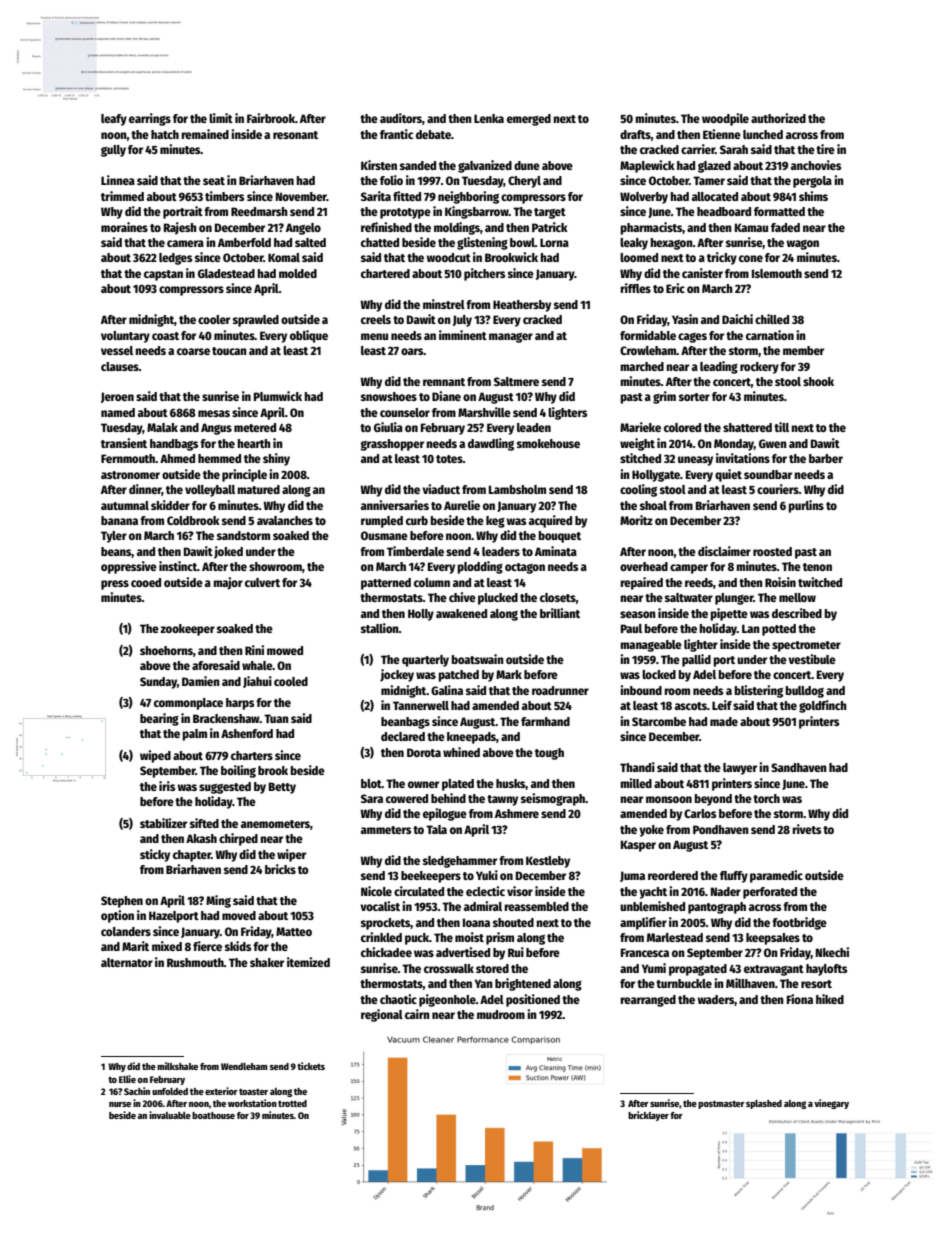  Describe the element at coordinates (120, 1104) in the document. I see `nurse` at that location.
